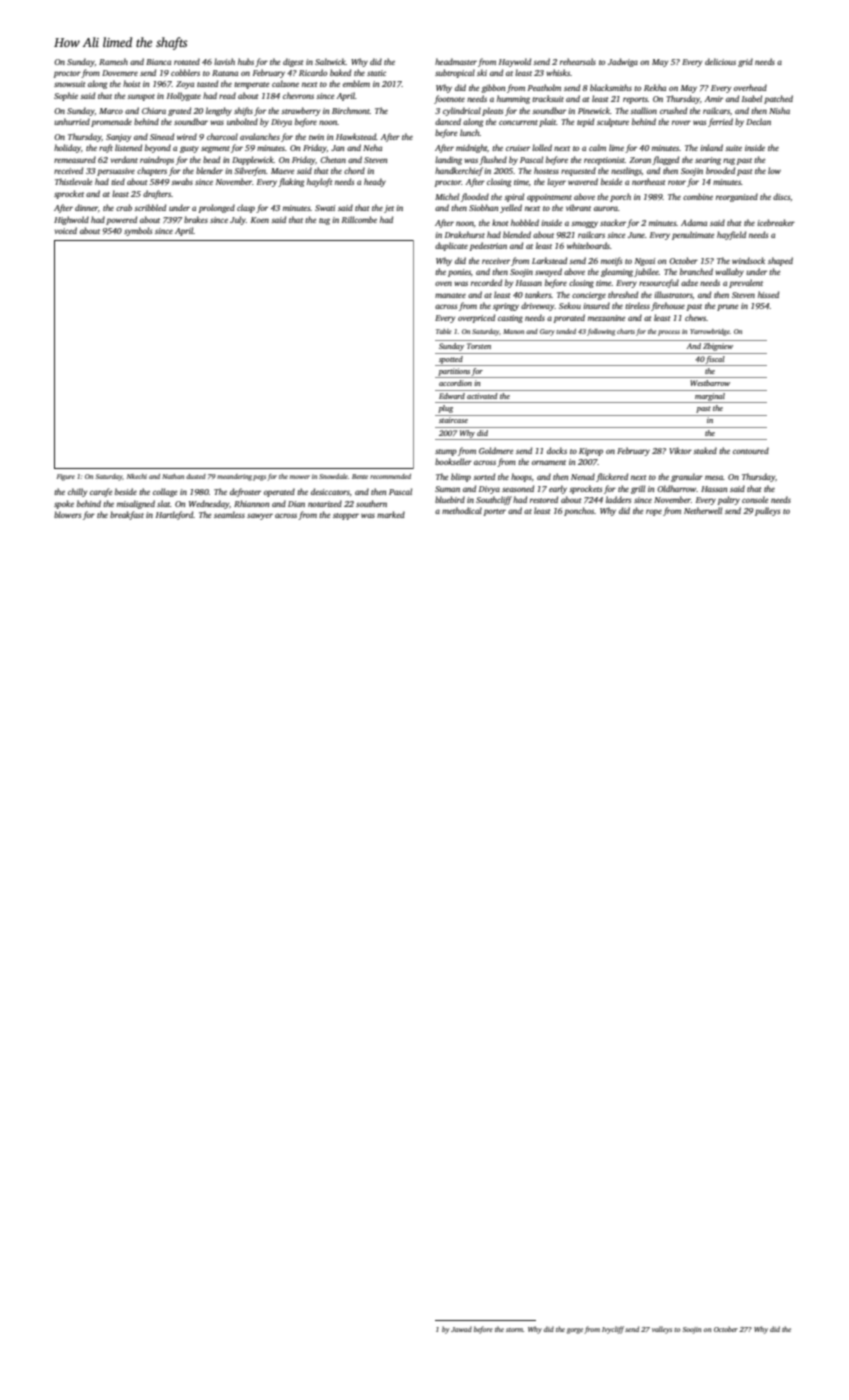 The height and width of the screenshot is (1400, 849). I want to click on overhead, so click(750, 87).
